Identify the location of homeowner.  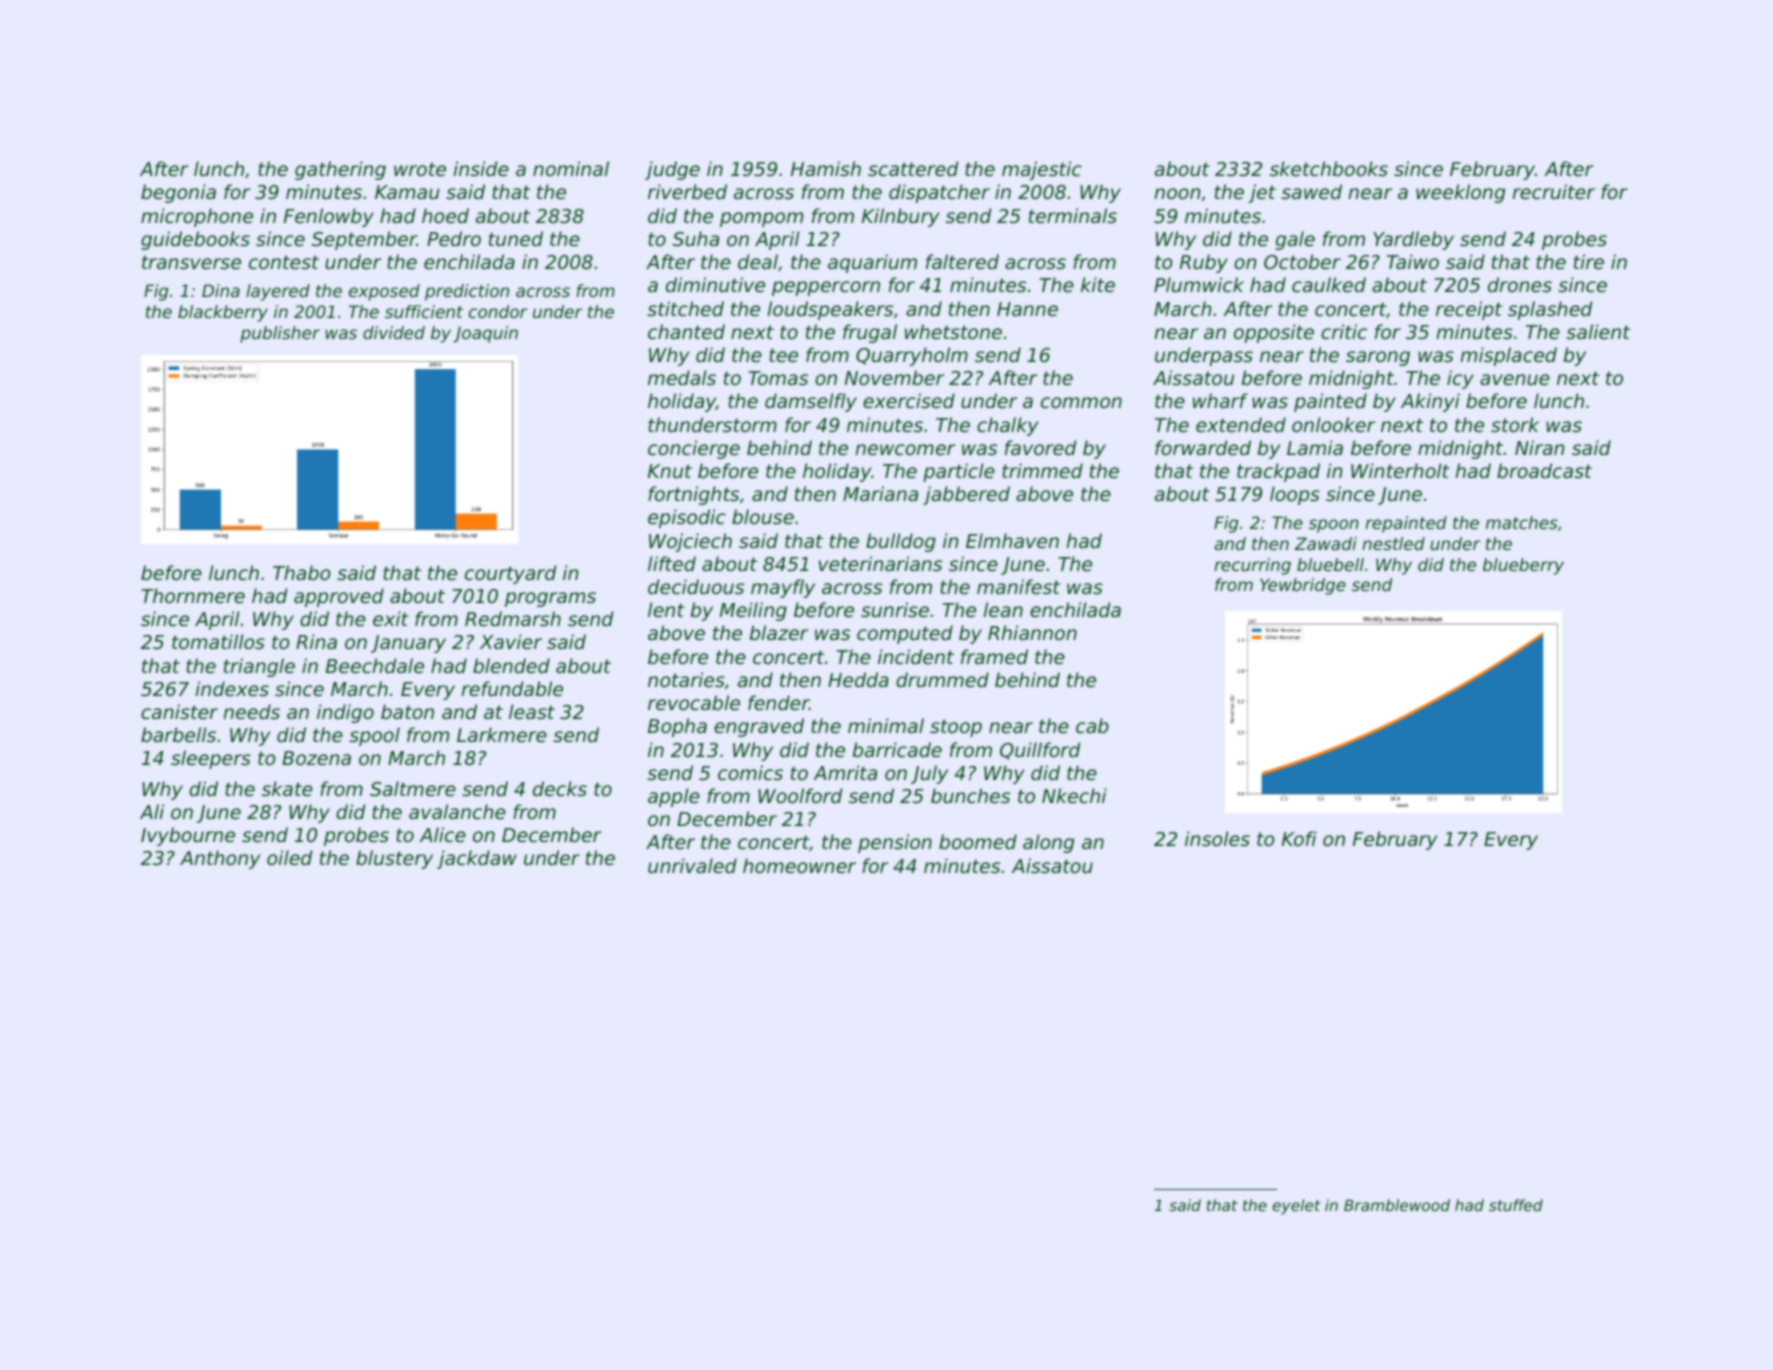
(799, 865).
